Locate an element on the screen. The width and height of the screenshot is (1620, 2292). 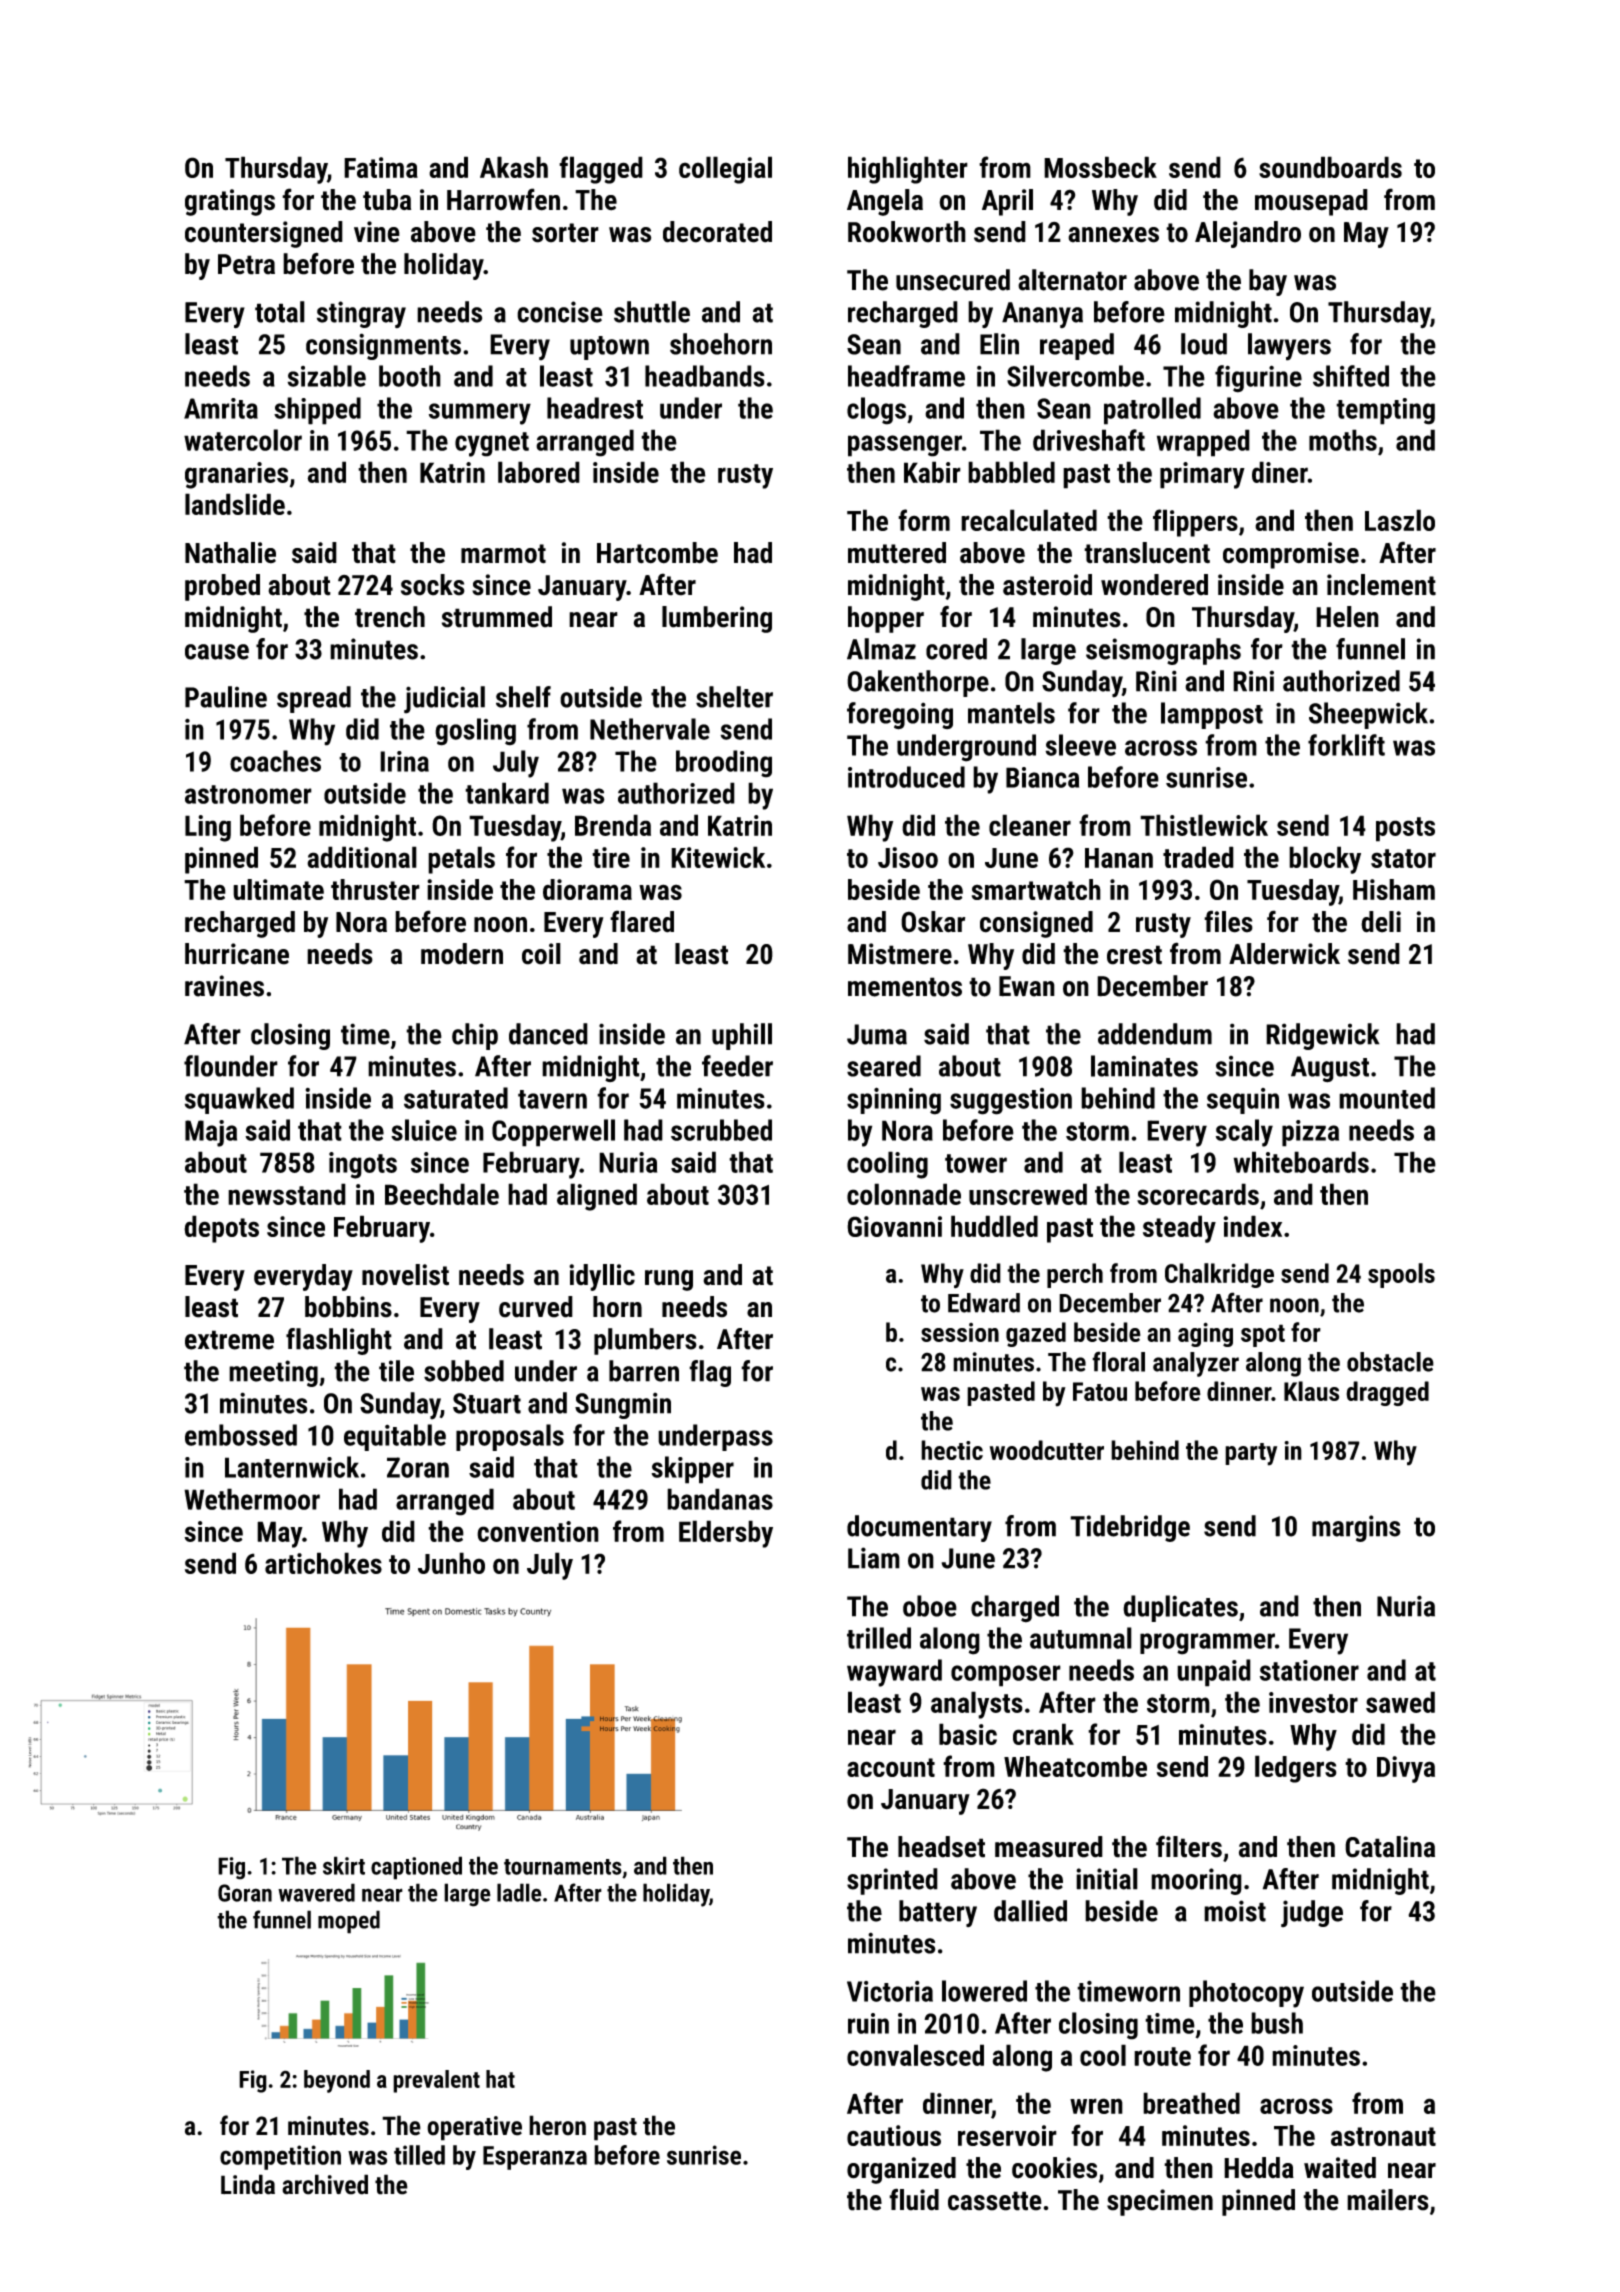
petals is located at coordinates (461, 860).
